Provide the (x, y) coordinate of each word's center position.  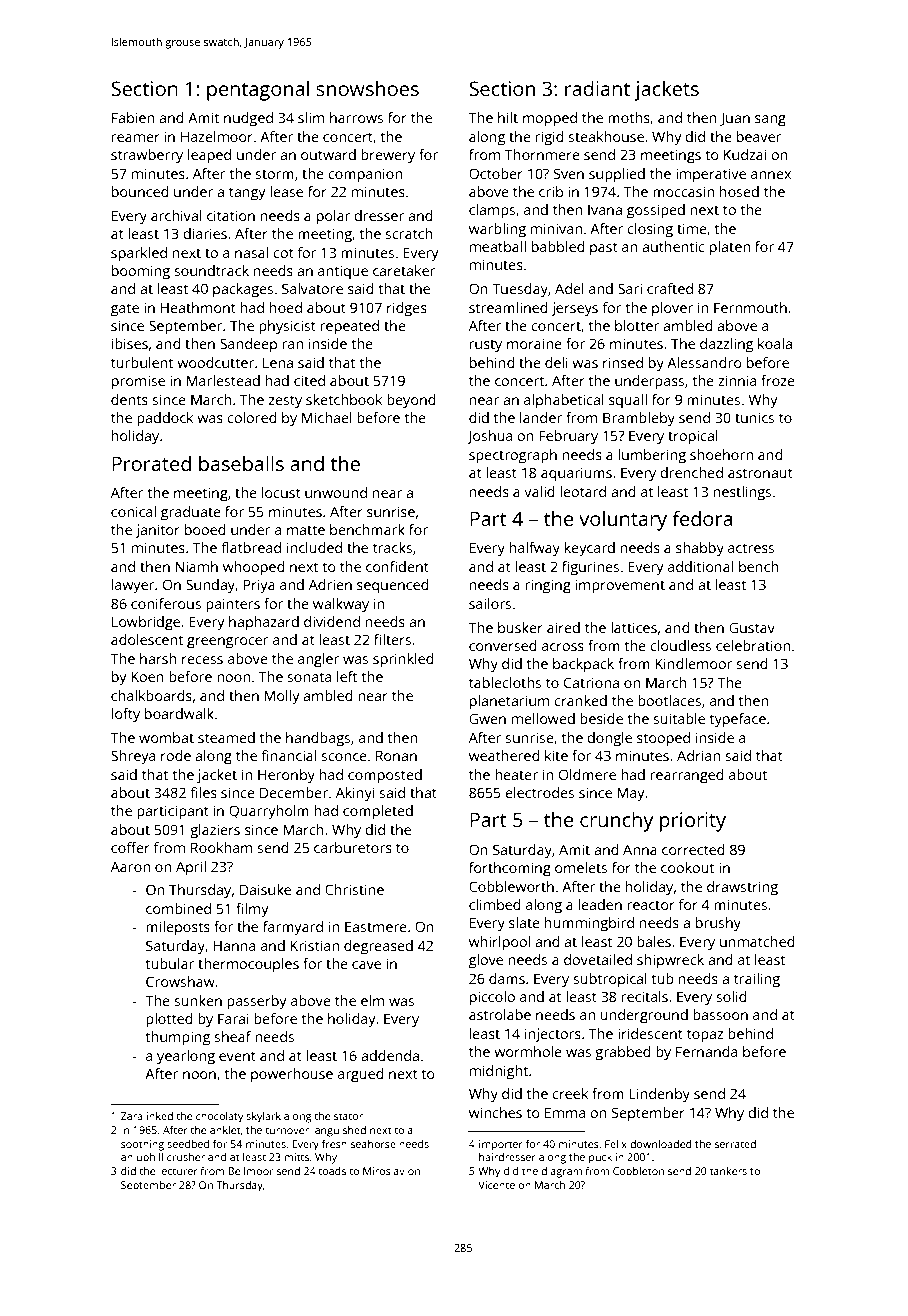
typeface (738, 720)
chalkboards (151, 695)
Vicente (496, 1185)
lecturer (178, 1171)
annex (771, 175)
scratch (409, 233)
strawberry (147, 156)
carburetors (353, 847)
